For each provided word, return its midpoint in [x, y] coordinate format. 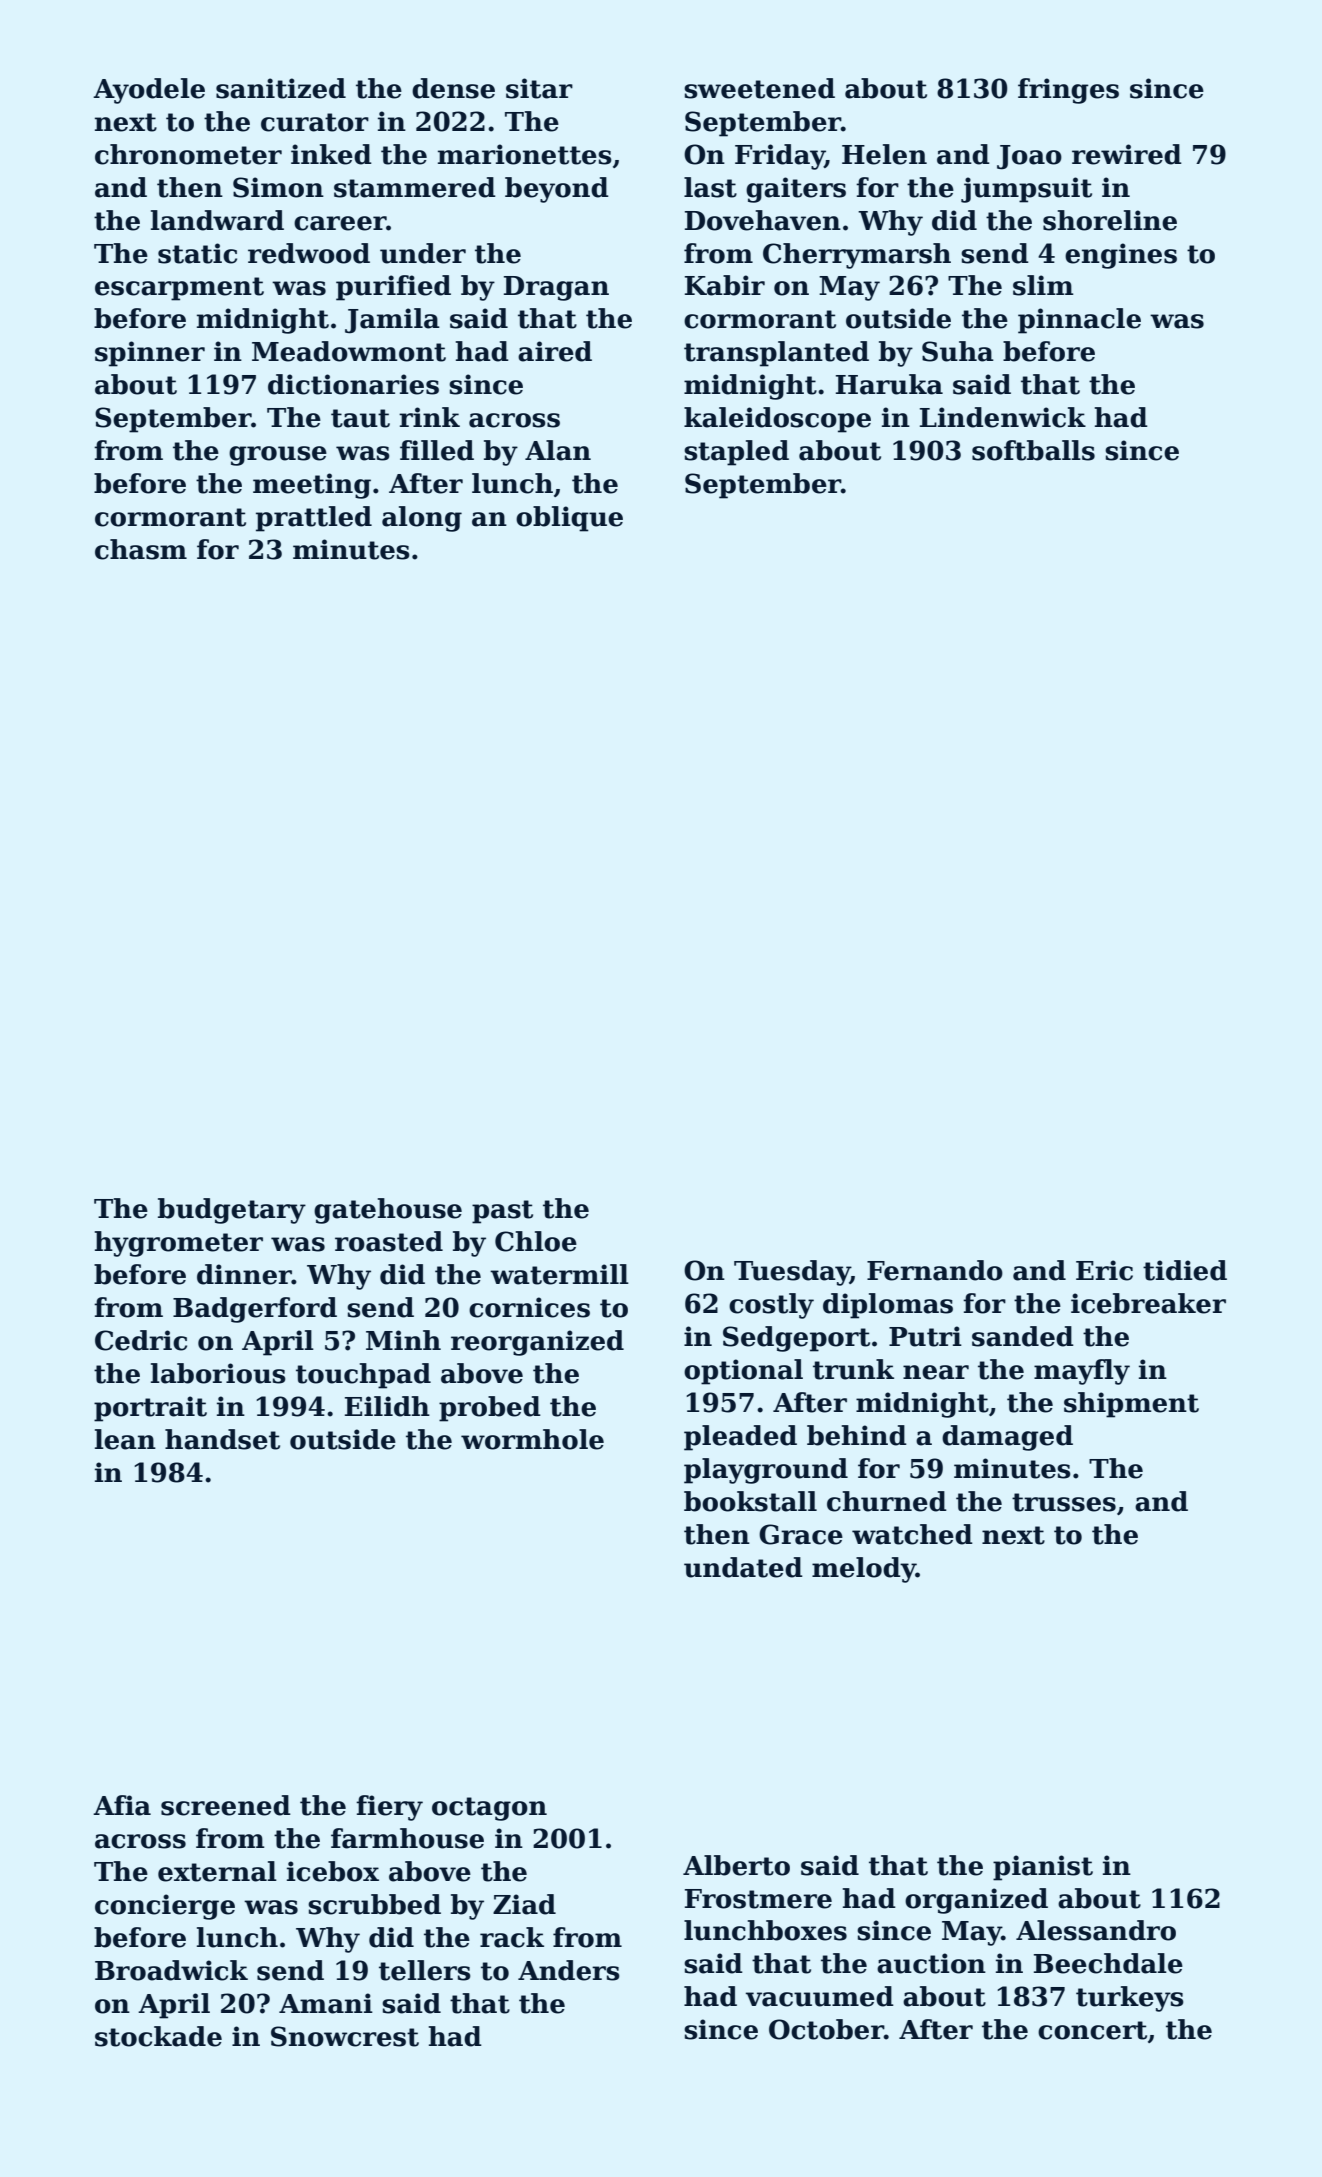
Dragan [556, 288]
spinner [150, 354]
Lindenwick [1003, 417]
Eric [1104, 1270]
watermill [559, 1274]
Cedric [141, 1340]
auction [931, 1963]
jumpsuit [1026, 190]
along [422, 519]
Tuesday [792, 1273]
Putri [925, 1336]
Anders [569, 1970]
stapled [736, 453]
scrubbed [374, 1904]
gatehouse [388, 1211]
